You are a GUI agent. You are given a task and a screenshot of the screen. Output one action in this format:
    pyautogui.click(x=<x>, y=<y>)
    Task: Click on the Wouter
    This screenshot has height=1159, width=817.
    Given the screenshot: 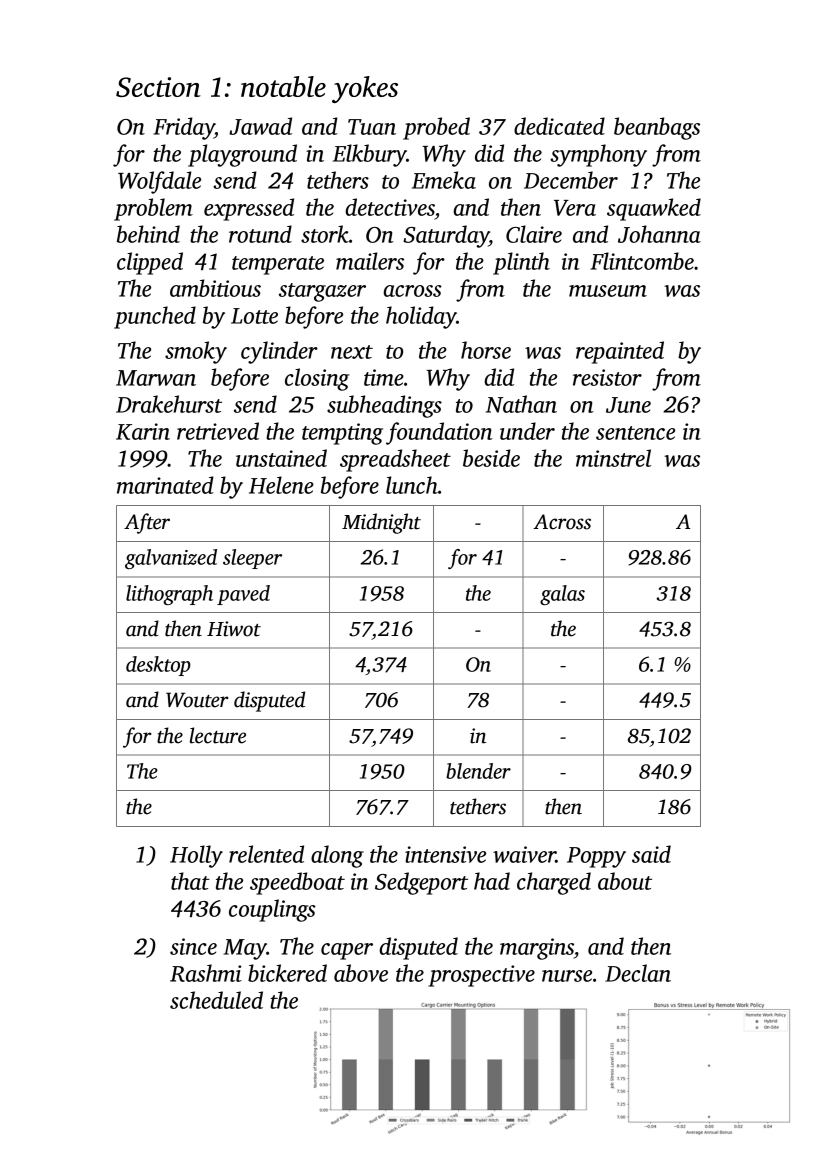 What is the action you would take?
    pyautogui.click(x=197, y=700)
